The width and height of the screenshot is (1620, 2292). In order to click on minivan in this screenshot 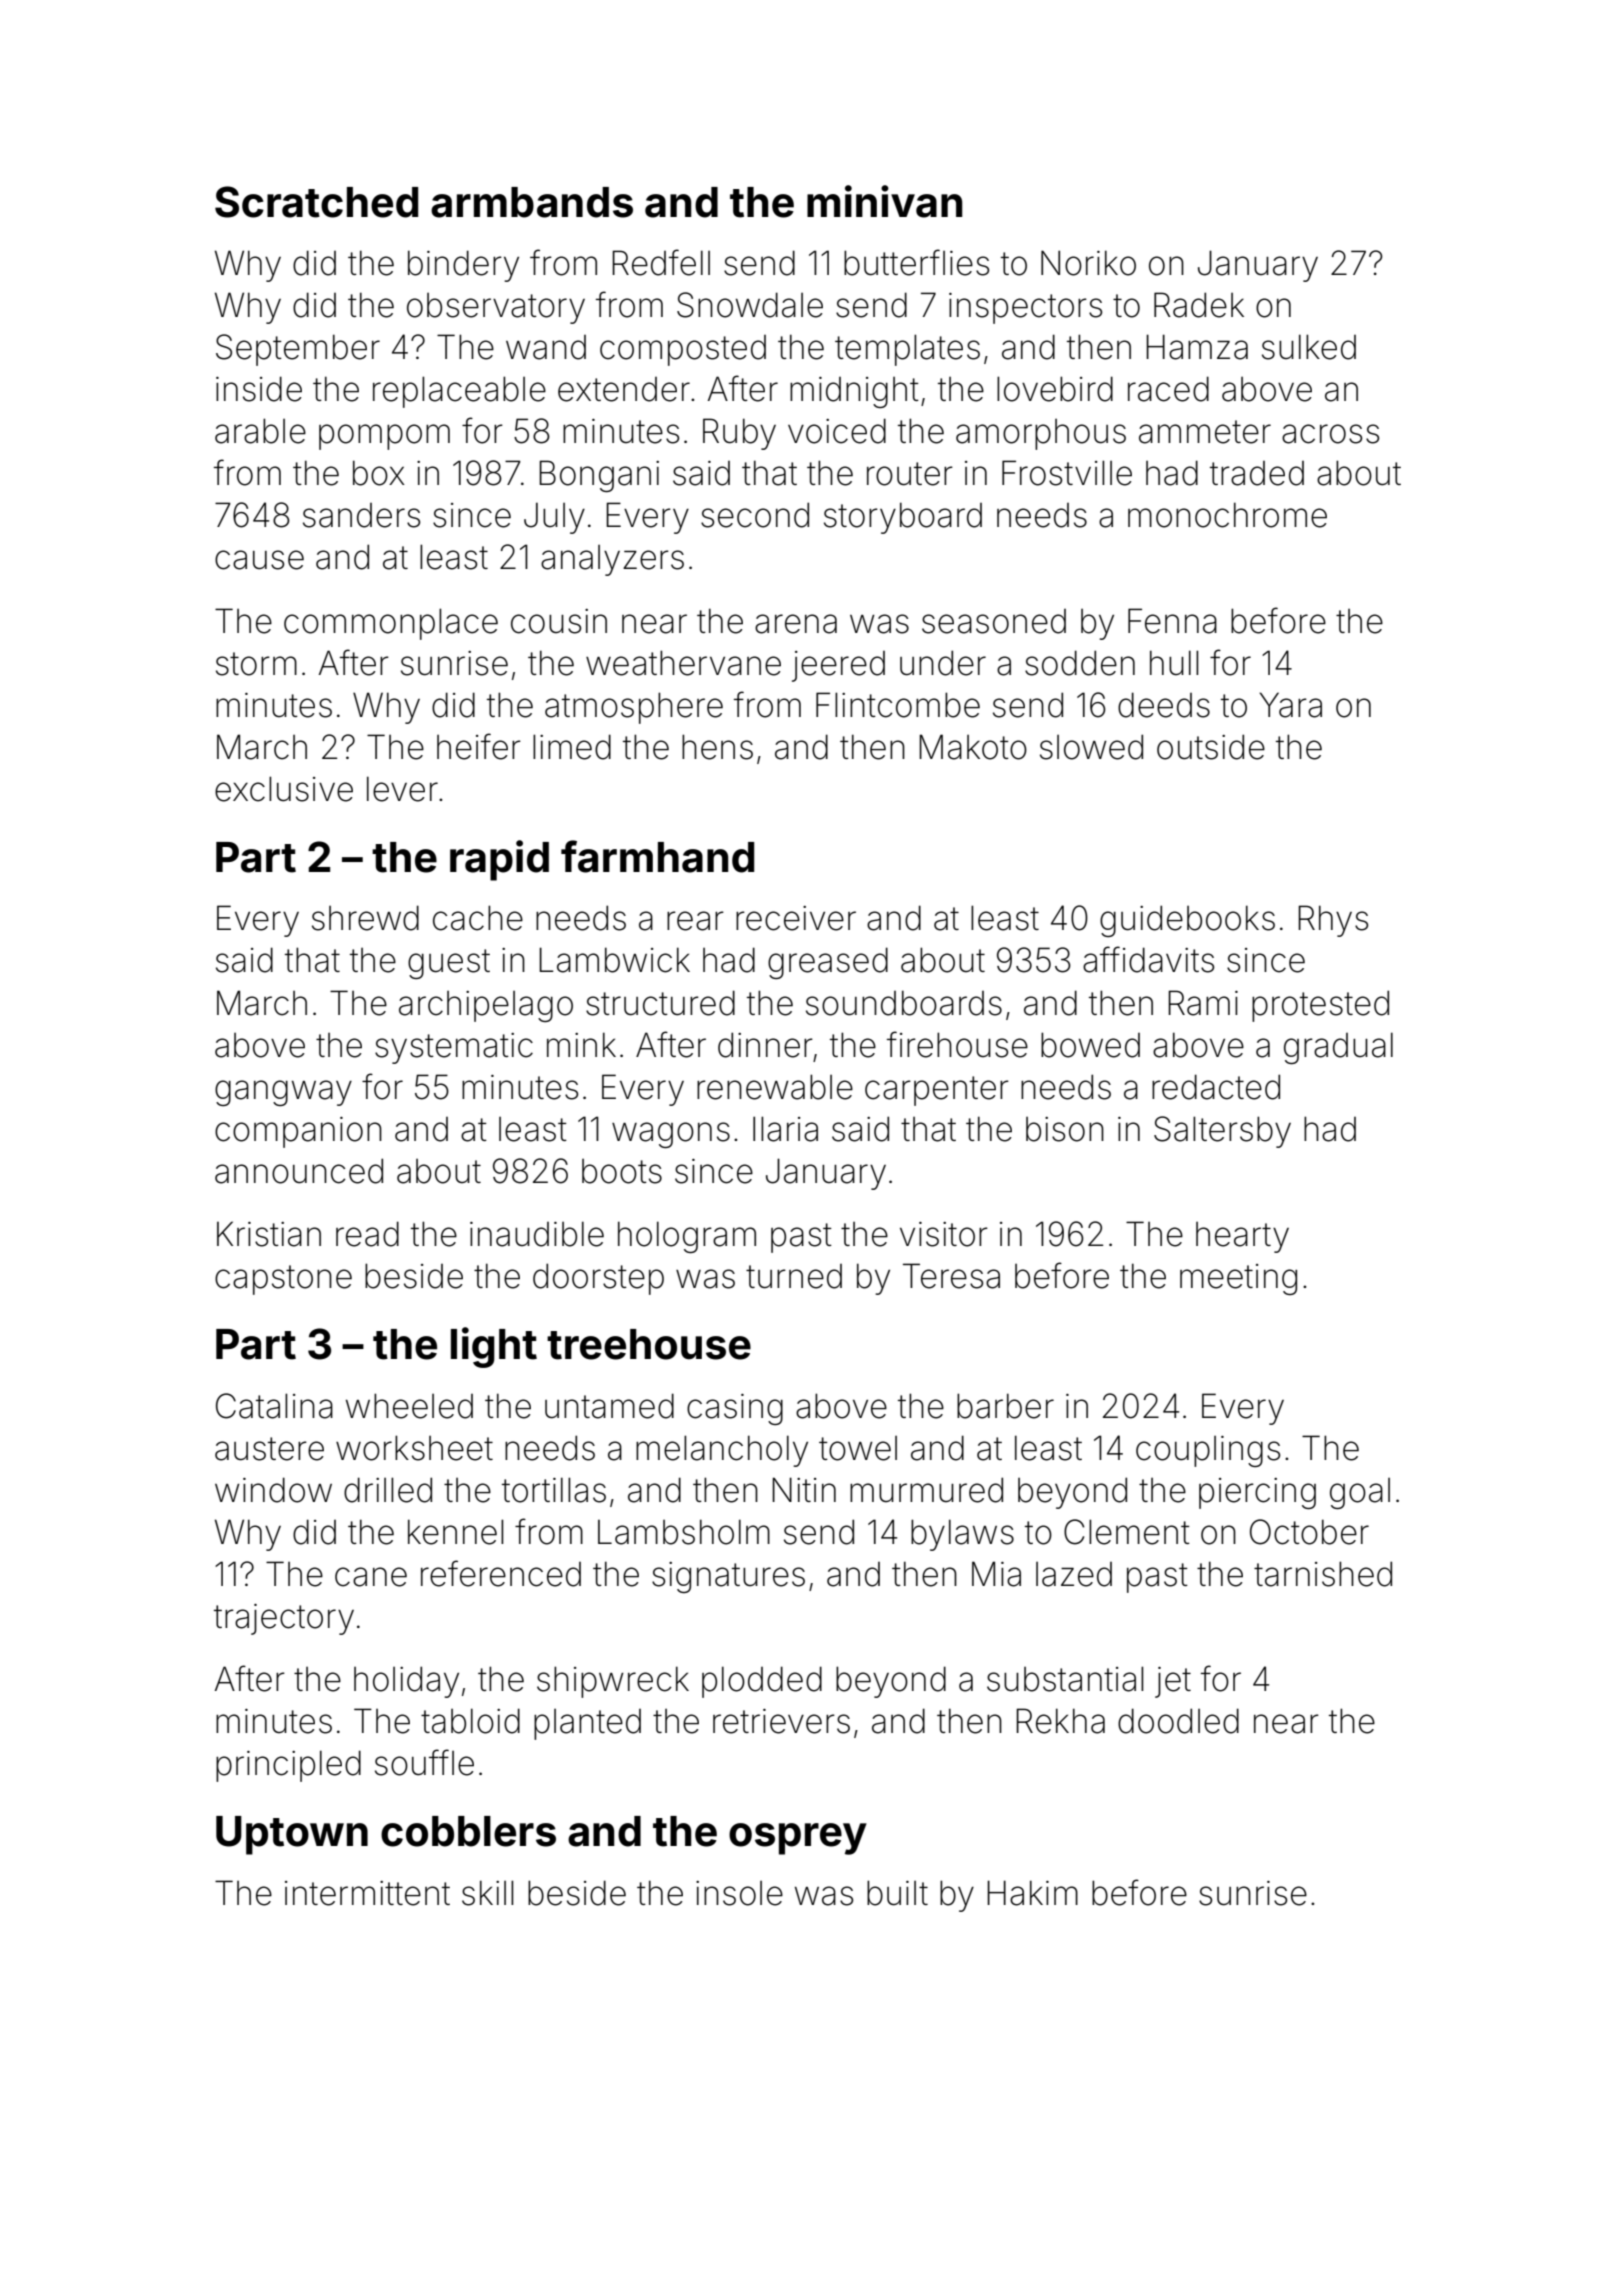, I will do `click(885, 201)`.
